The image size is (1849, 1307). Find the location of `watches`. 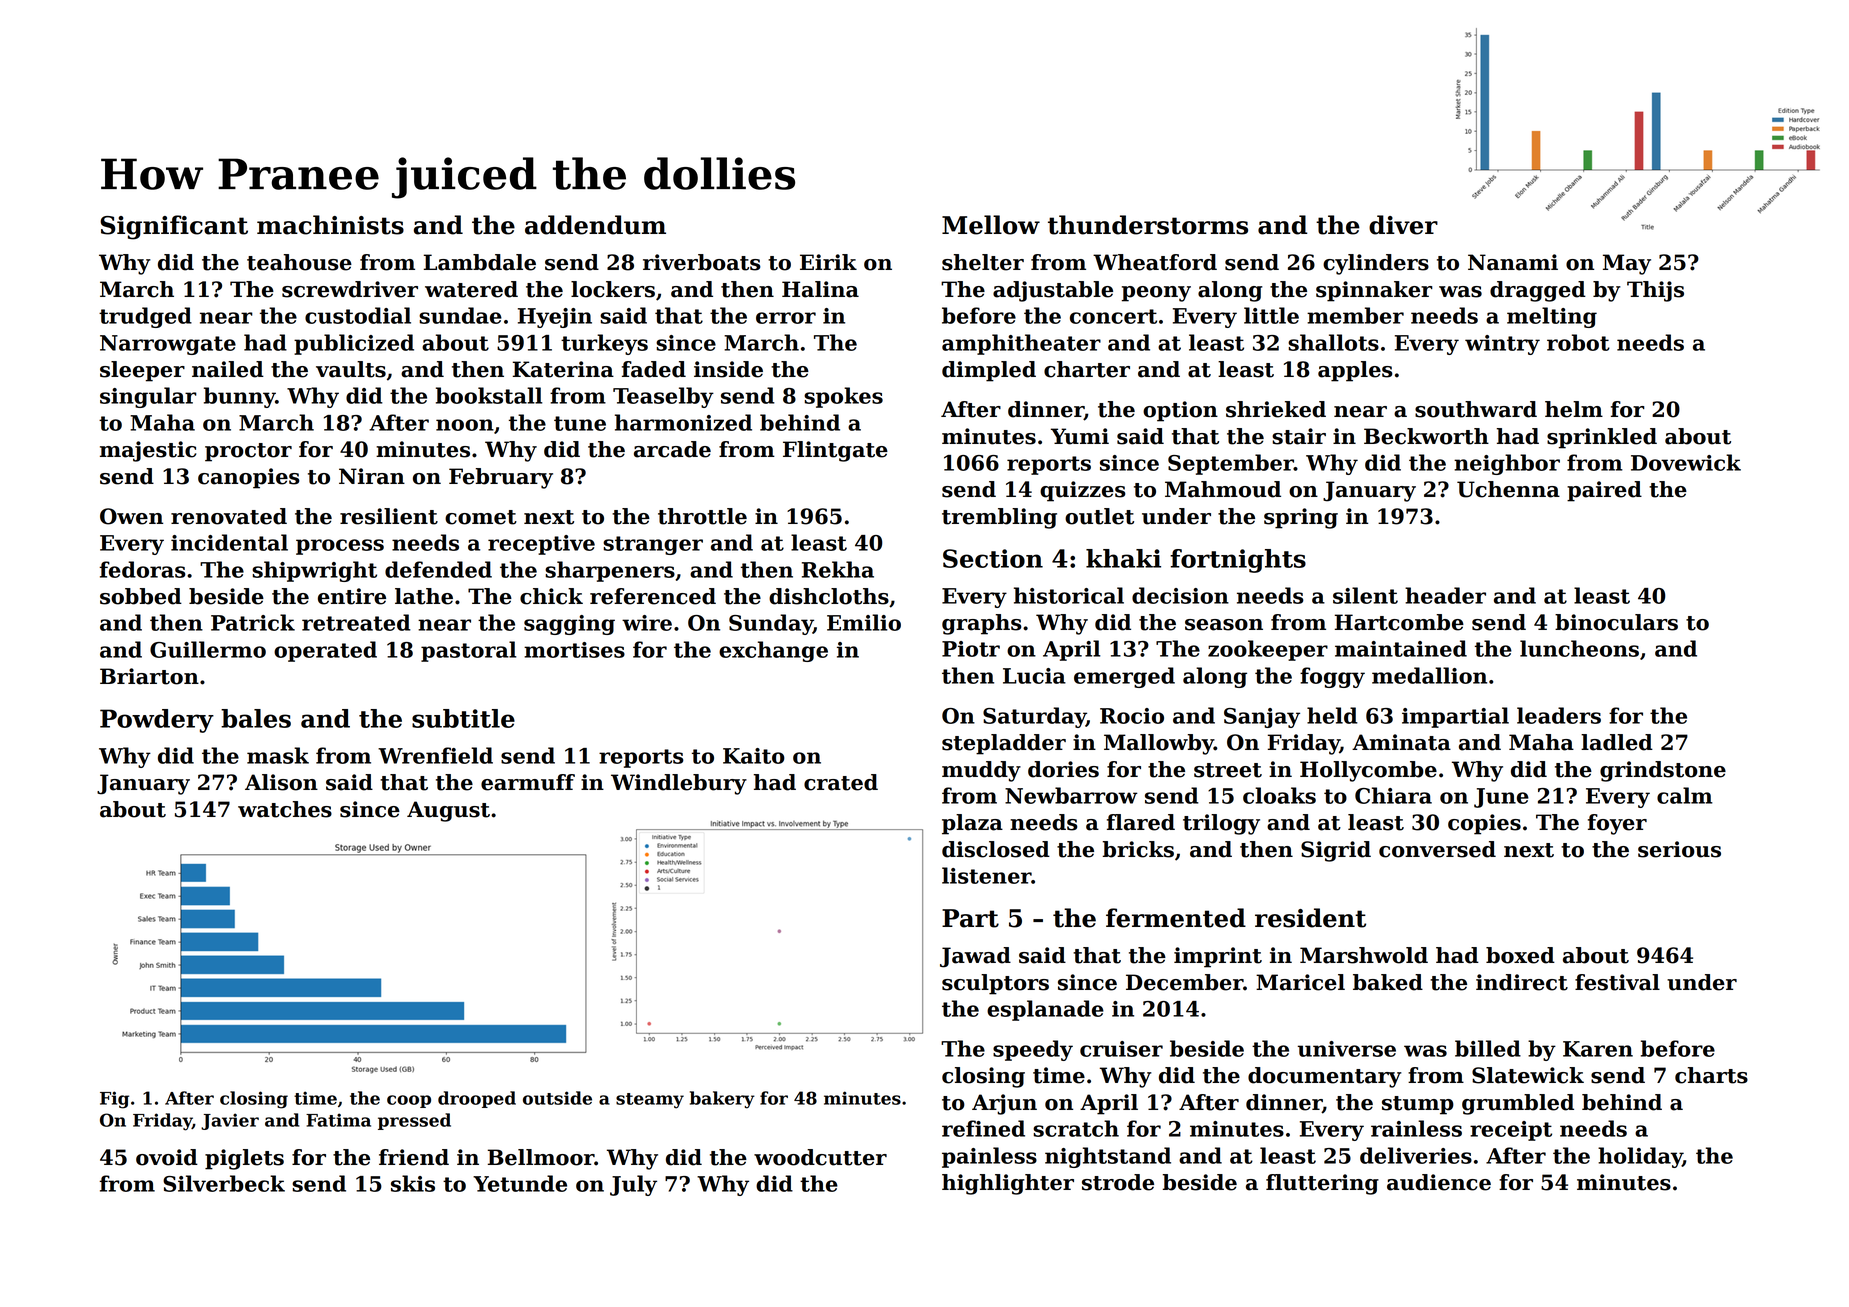

watches is located at coordinates (285, 809).
